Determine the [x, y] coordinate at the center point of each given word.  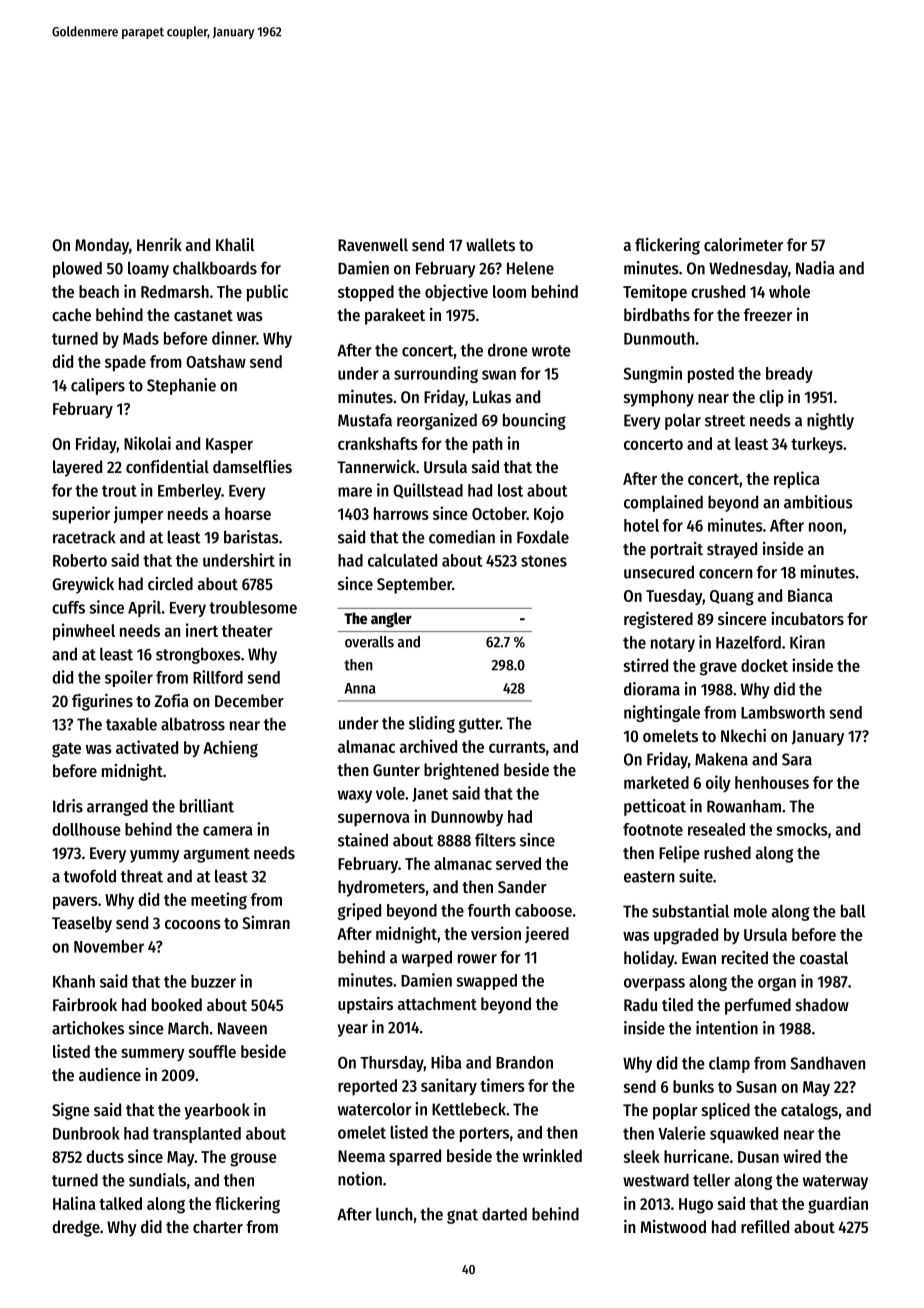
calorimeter [743, 244]
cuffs [68, 607]
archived [428, 746]
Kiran [807, 642]
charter [218, 1226]
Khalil [235, 244]
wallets [490, 244]
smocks [802, 829]
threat [142, 876]
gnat [462, 1216]
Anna [360, 688]
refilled [765, 1226]
